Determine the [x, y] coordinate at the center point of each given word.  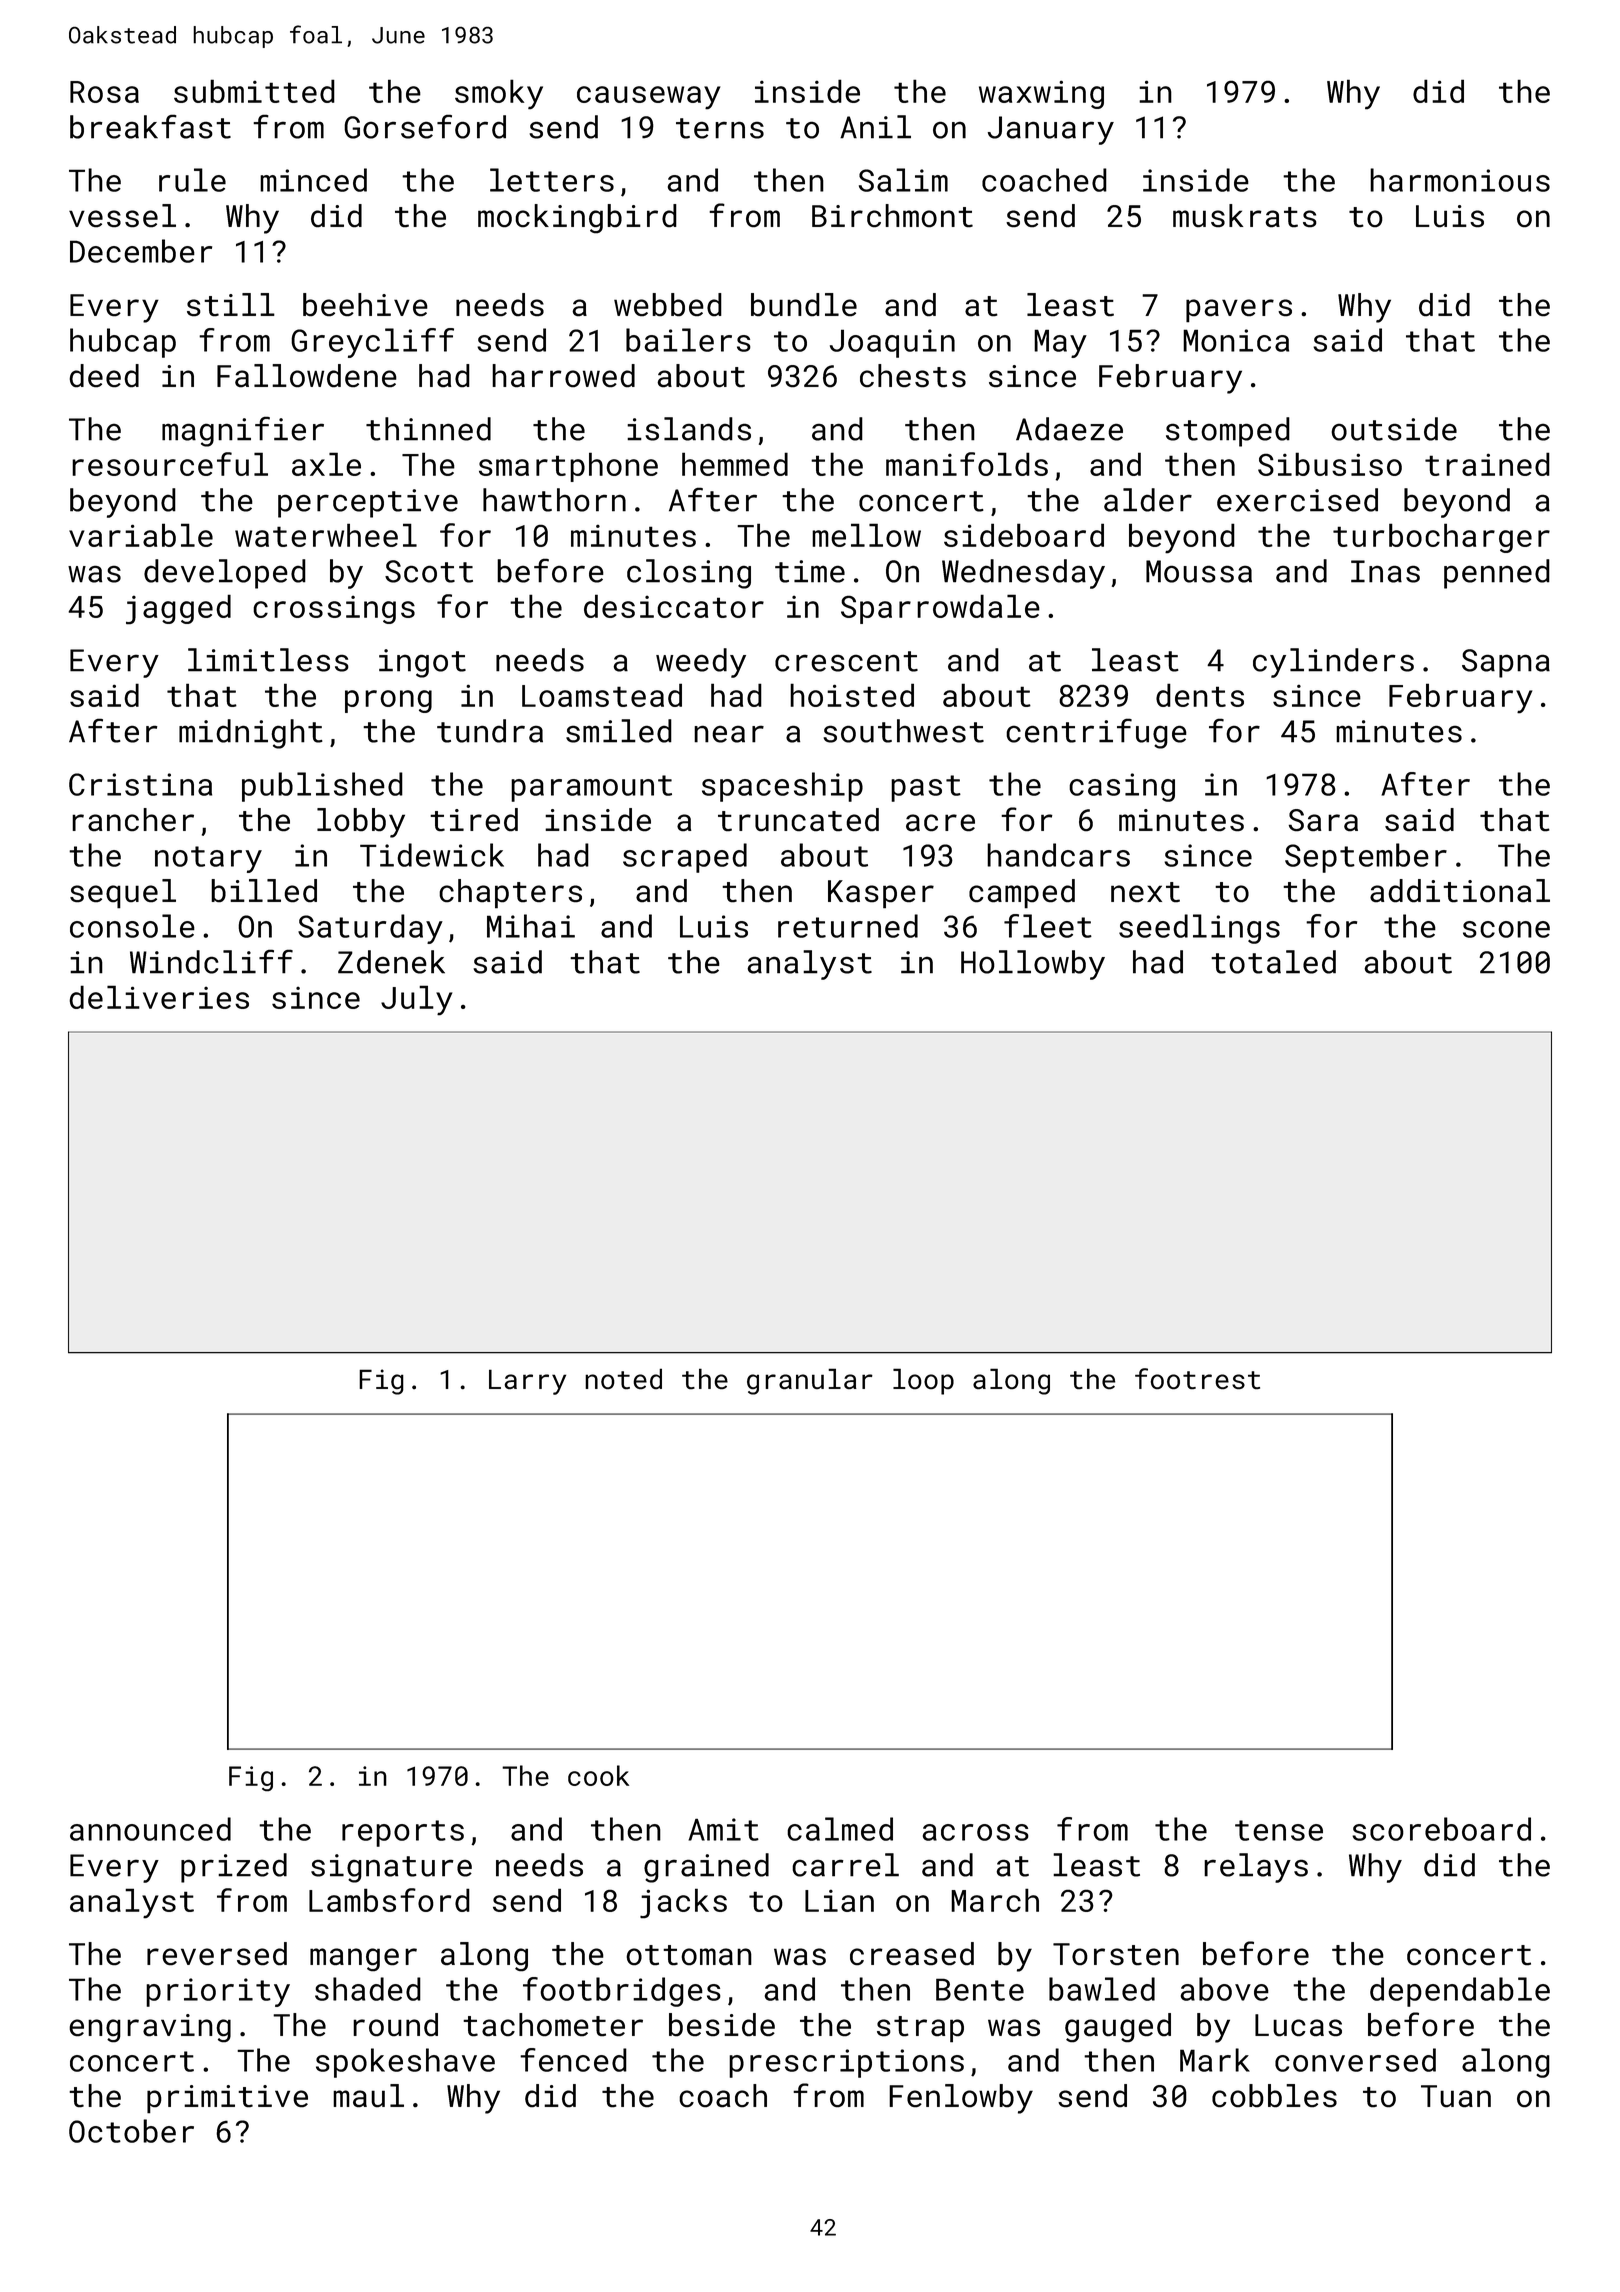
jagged [178, 609]
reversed [217, 1954]
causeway [648, 98]
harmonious [1460, 180]
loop [923, 1381]
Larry [527, 1382]
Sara [1323, 820]
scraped [685, 858]
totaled [1273, 962]
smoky [499, 94]
